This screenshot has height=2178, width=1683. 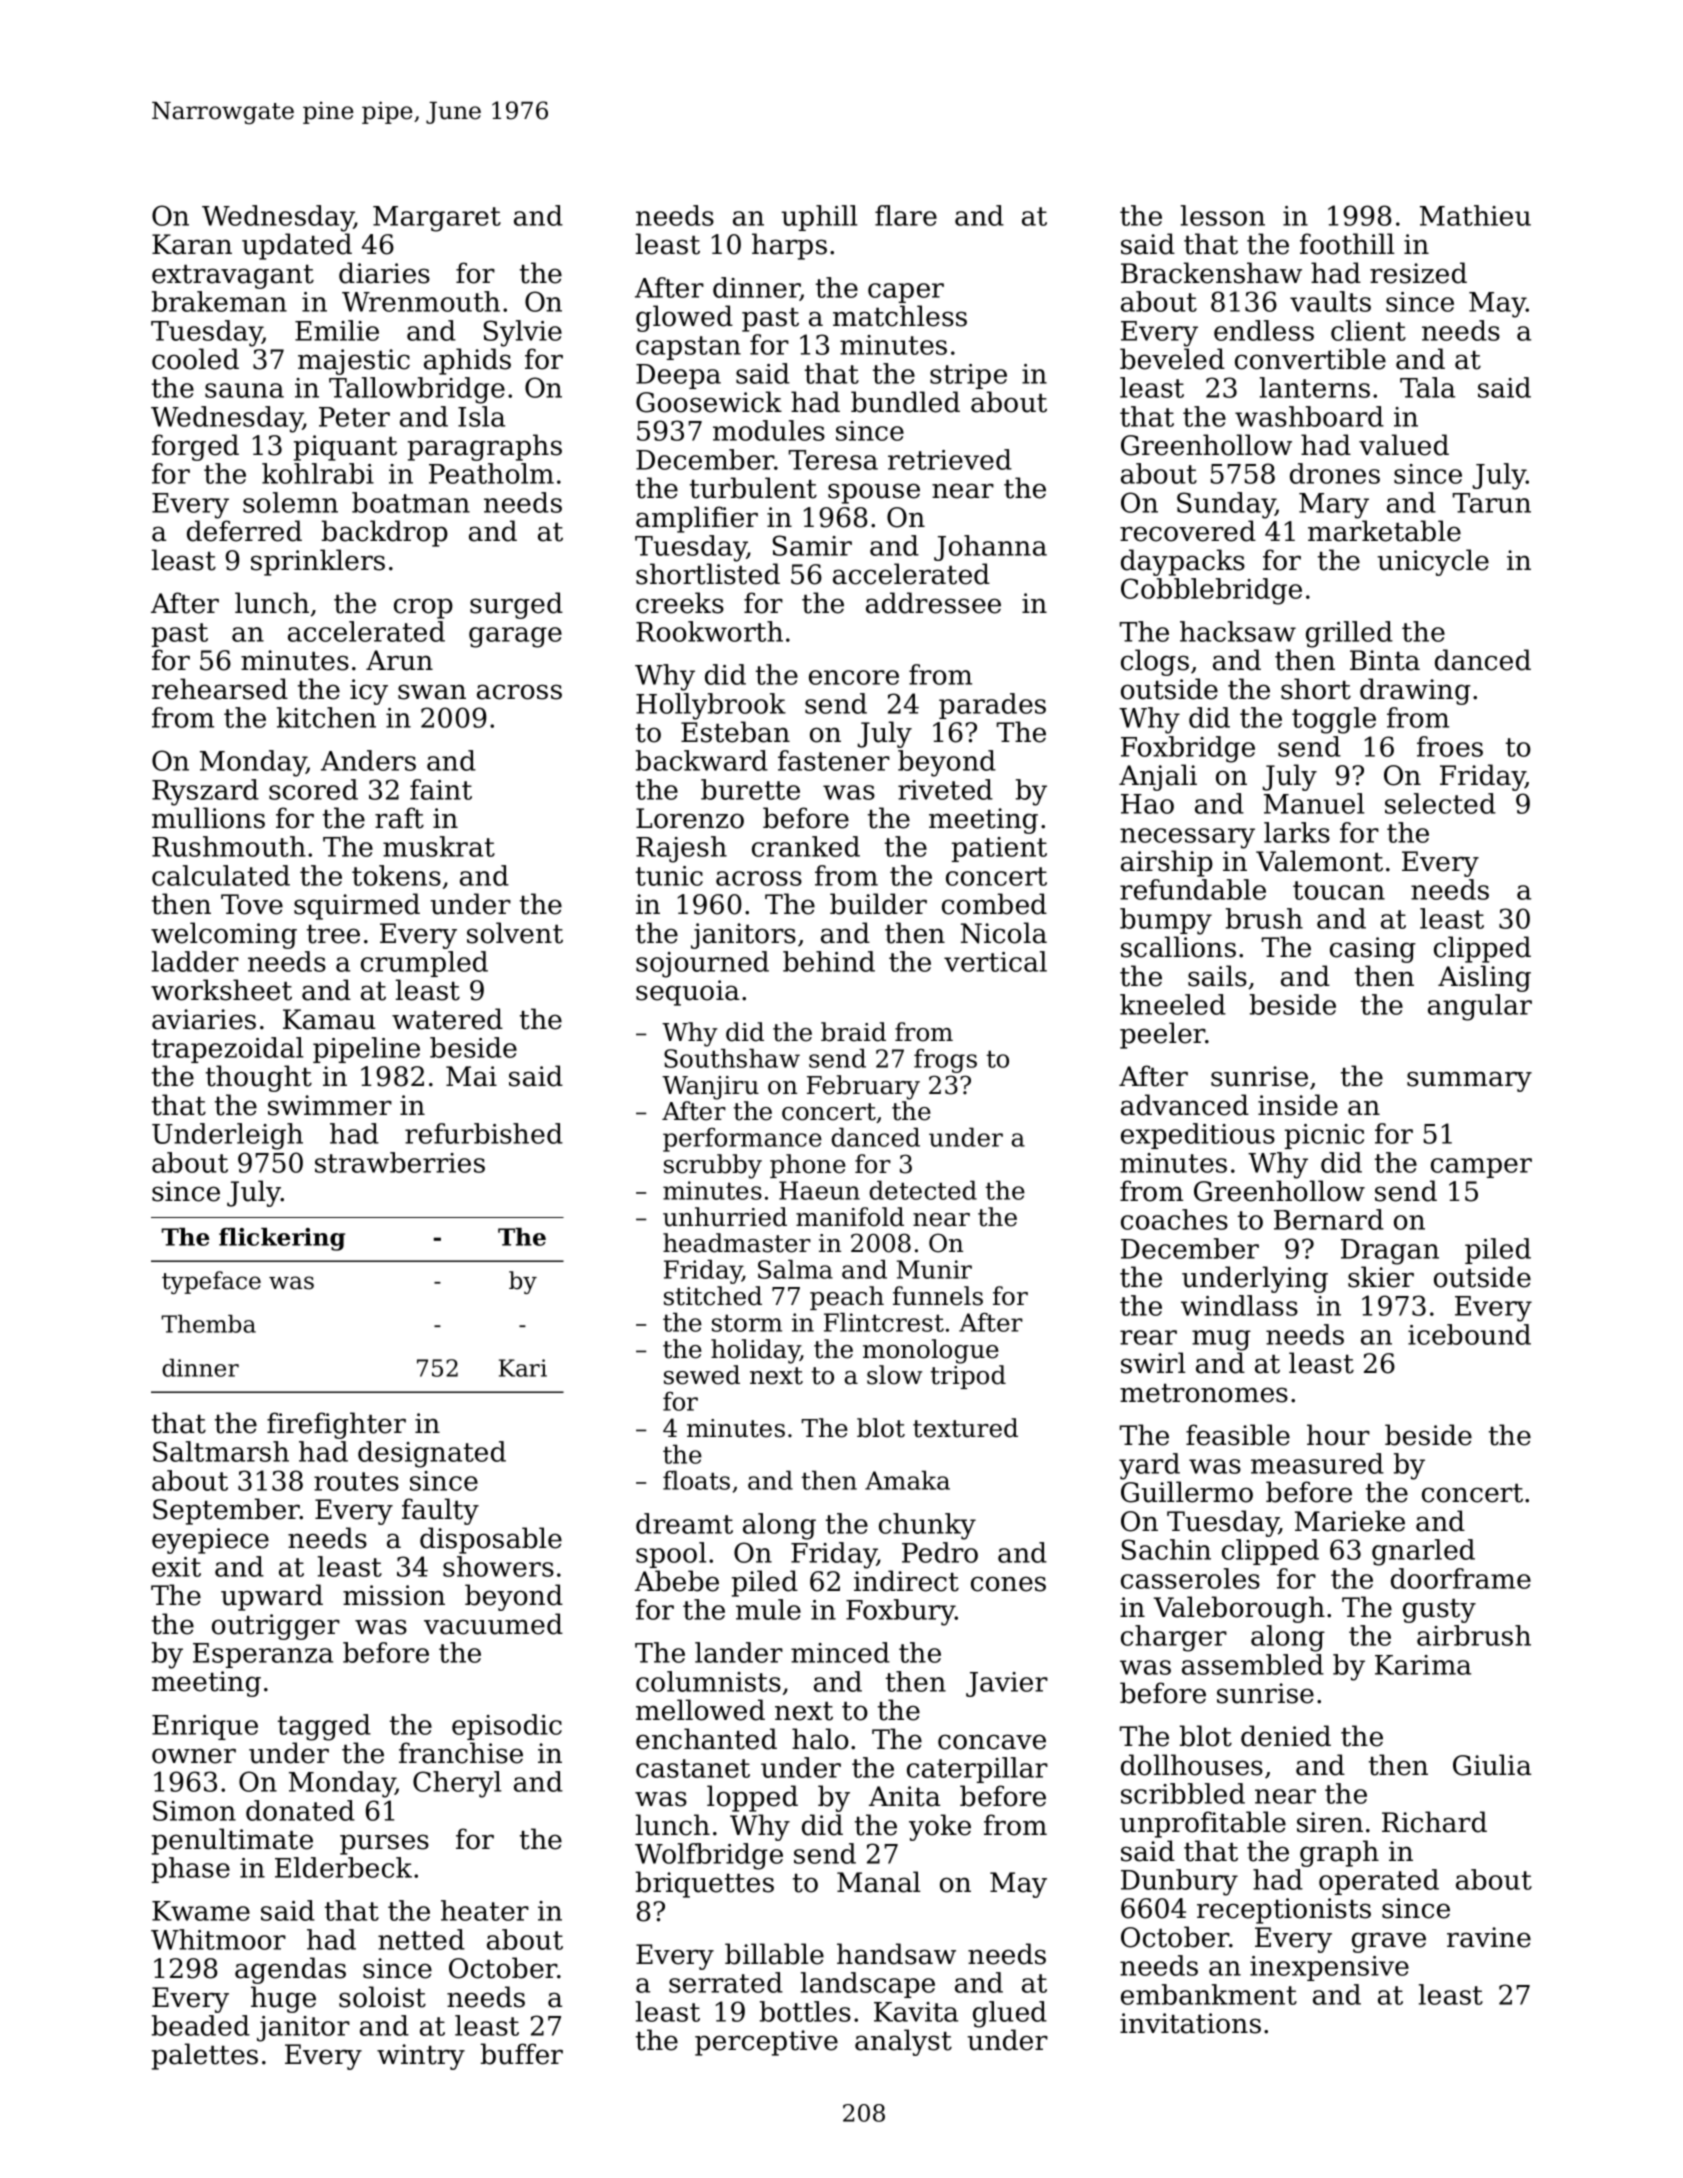 What do you see at coordinates (1147, 804) in the screenshot?
I see `Hao` at bounding box center [1147, 804].
